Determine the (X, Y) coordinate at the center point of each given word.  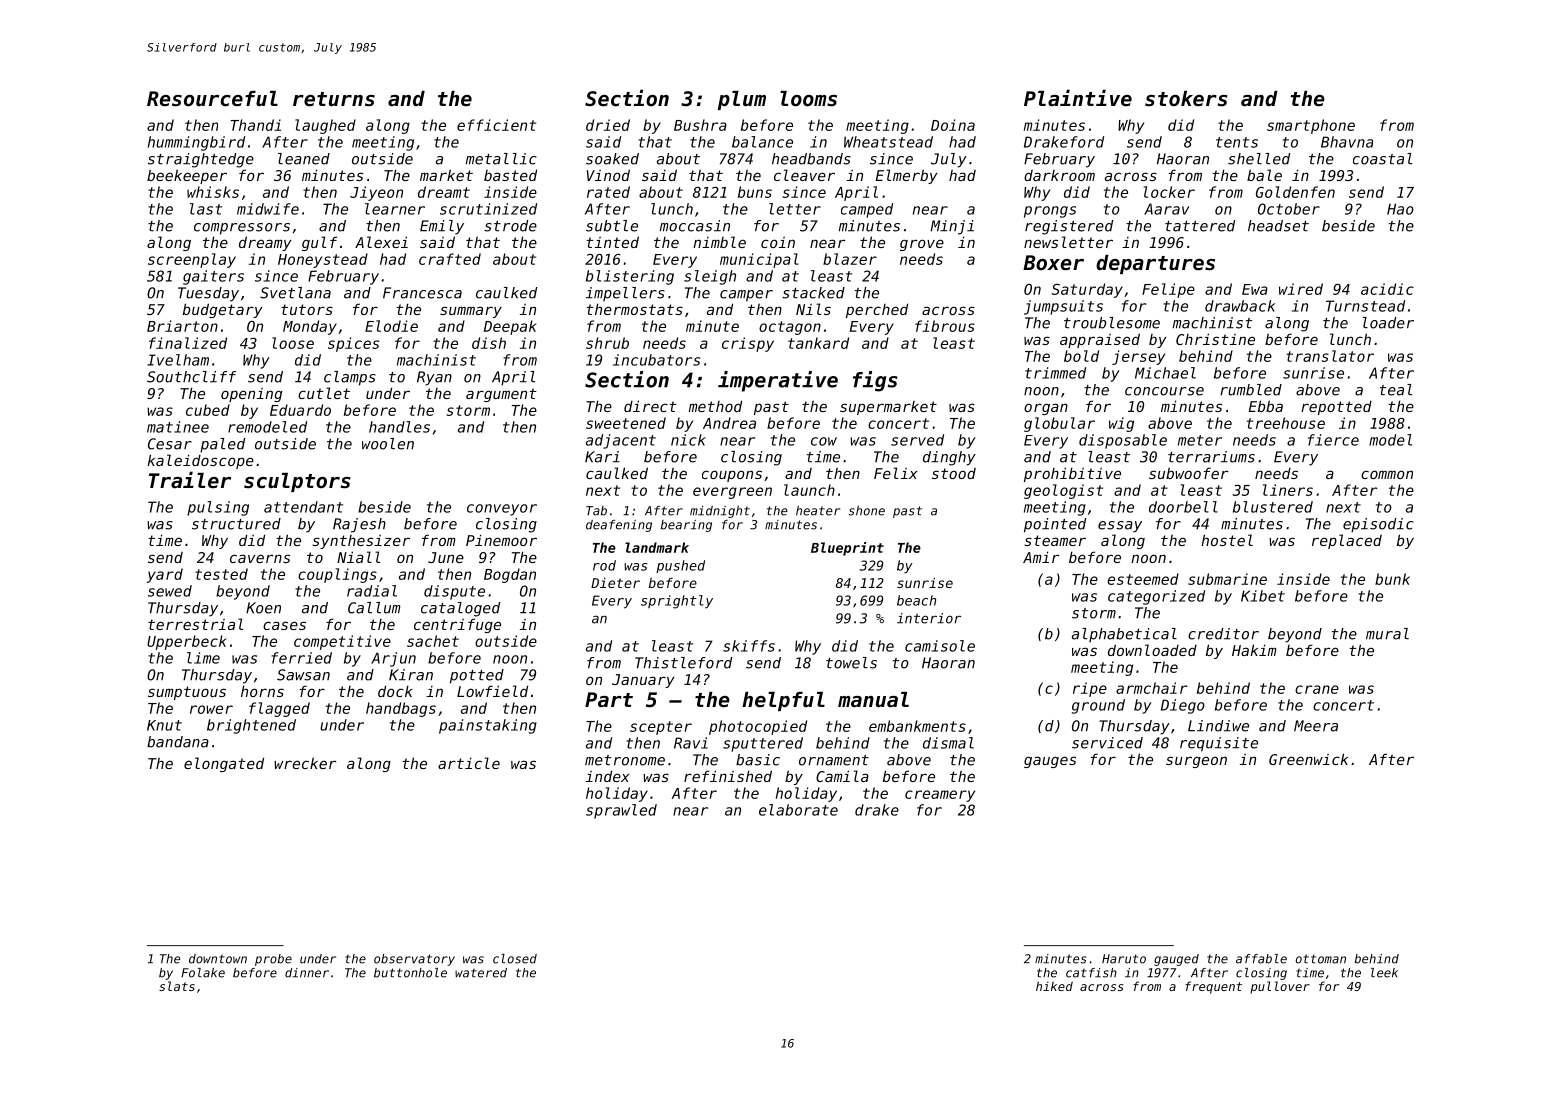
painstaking (488, 726)
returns (334, 99)
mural (1387, 634)
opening (251, 395)
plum (742, 100)
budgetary (223, 310)
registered (1069, 227)
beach (916, 600)
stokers (1186, 99)
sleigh (710, 277)
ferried (301, 658)
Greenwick (1308, 759)
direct (650, 406)
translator (1330, 356)
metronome (625, 760)
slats (177, 986)
